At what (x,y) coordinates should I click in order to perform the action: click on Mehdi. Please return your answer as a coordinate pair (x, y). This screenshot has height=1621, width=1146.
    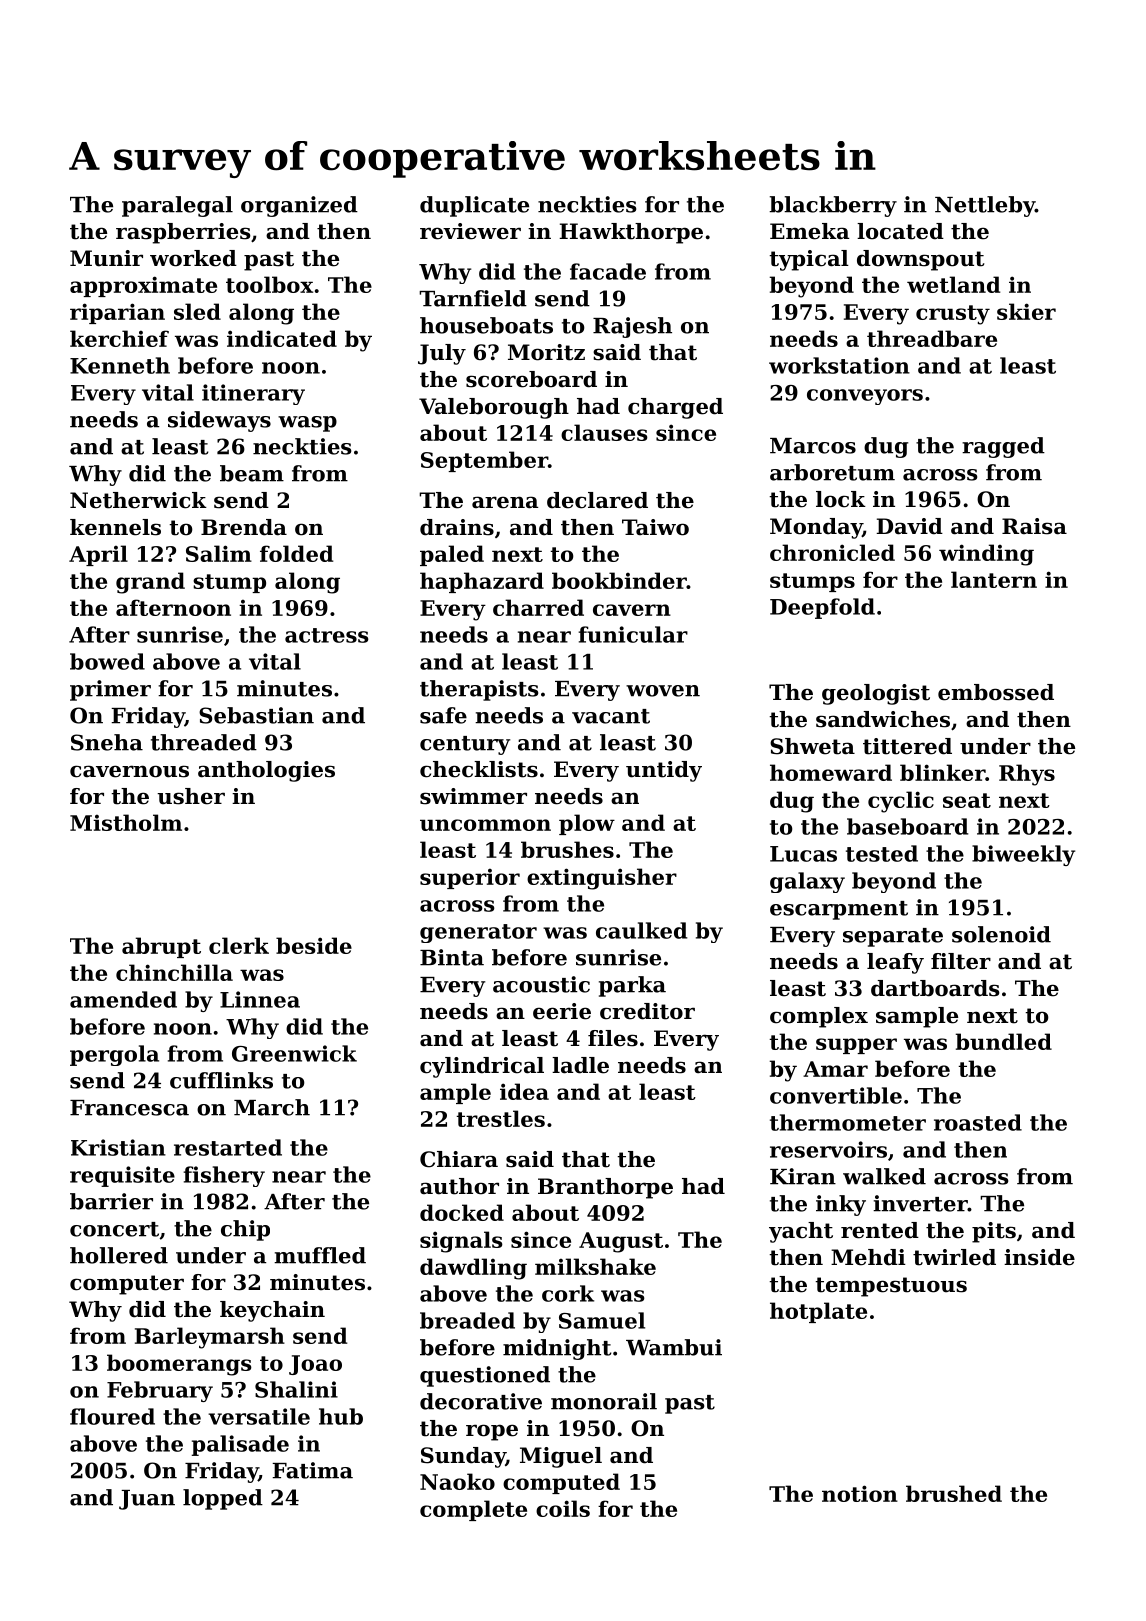
    Looking at the image, I should click on (868, 1257).
